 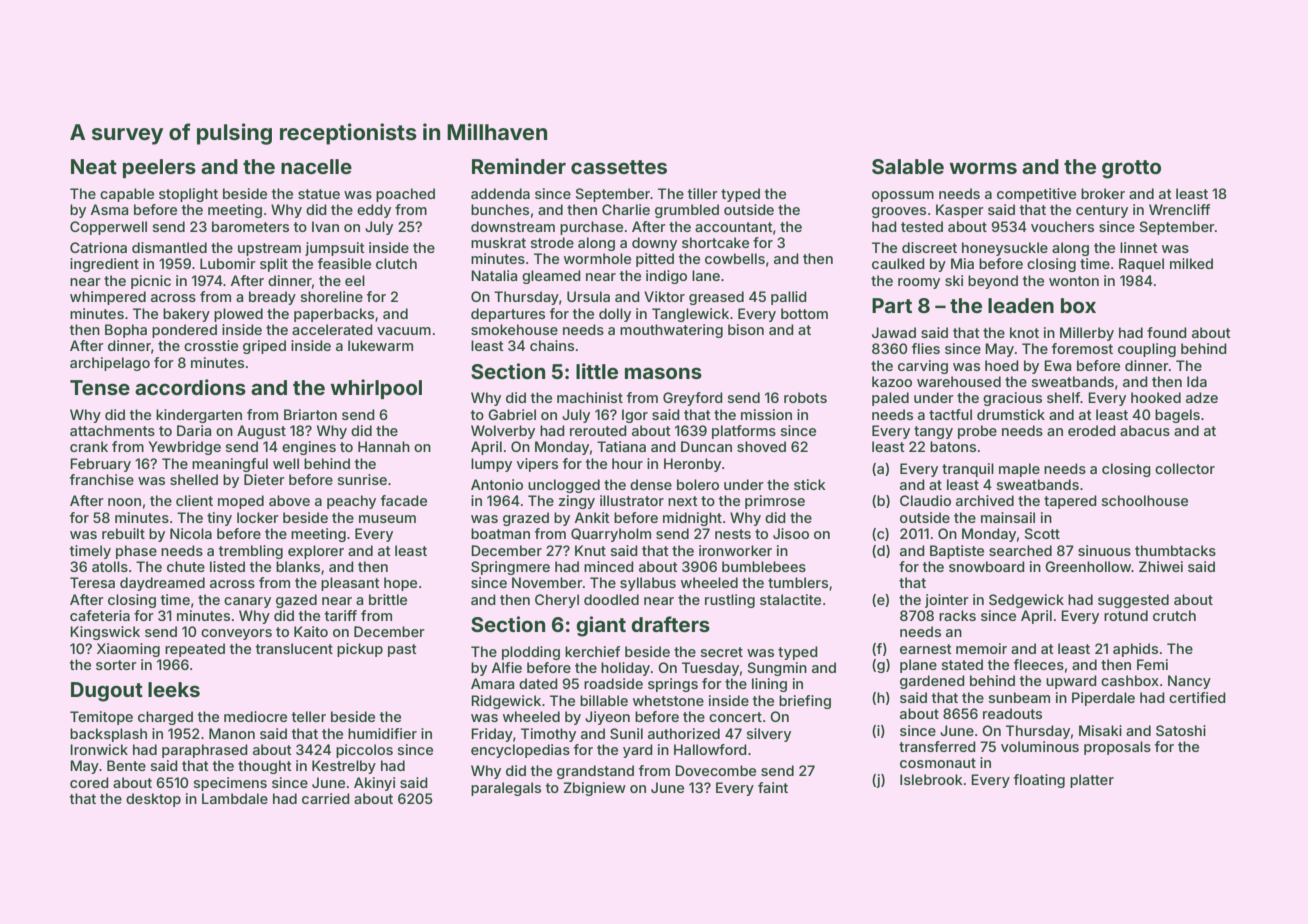 What do you see at coordinates (316, 166) in the screenshot?
I see `nacelle` at bounding box center [316, 166].
